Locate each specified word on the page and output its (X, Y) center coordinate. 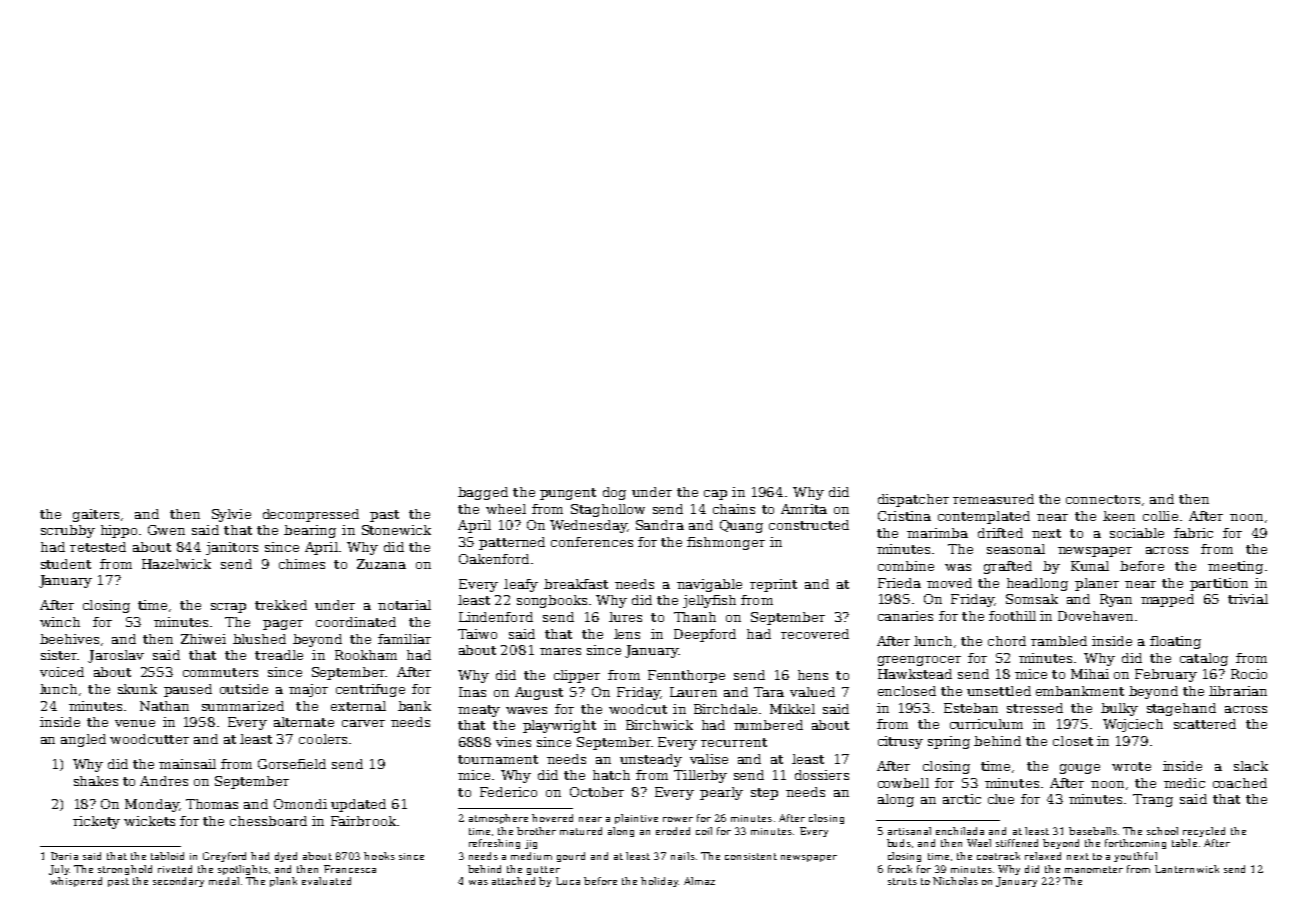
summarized (243, 706)
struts (902, 881)
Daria (64, 856)
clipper (577, 676)
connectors (1103, 499)
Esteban (971, 708)
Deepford (705, 635)
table (1184, 843)
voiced (62, 672)
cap (715, 495)
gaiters (96, 515)
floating (1175, 642)
